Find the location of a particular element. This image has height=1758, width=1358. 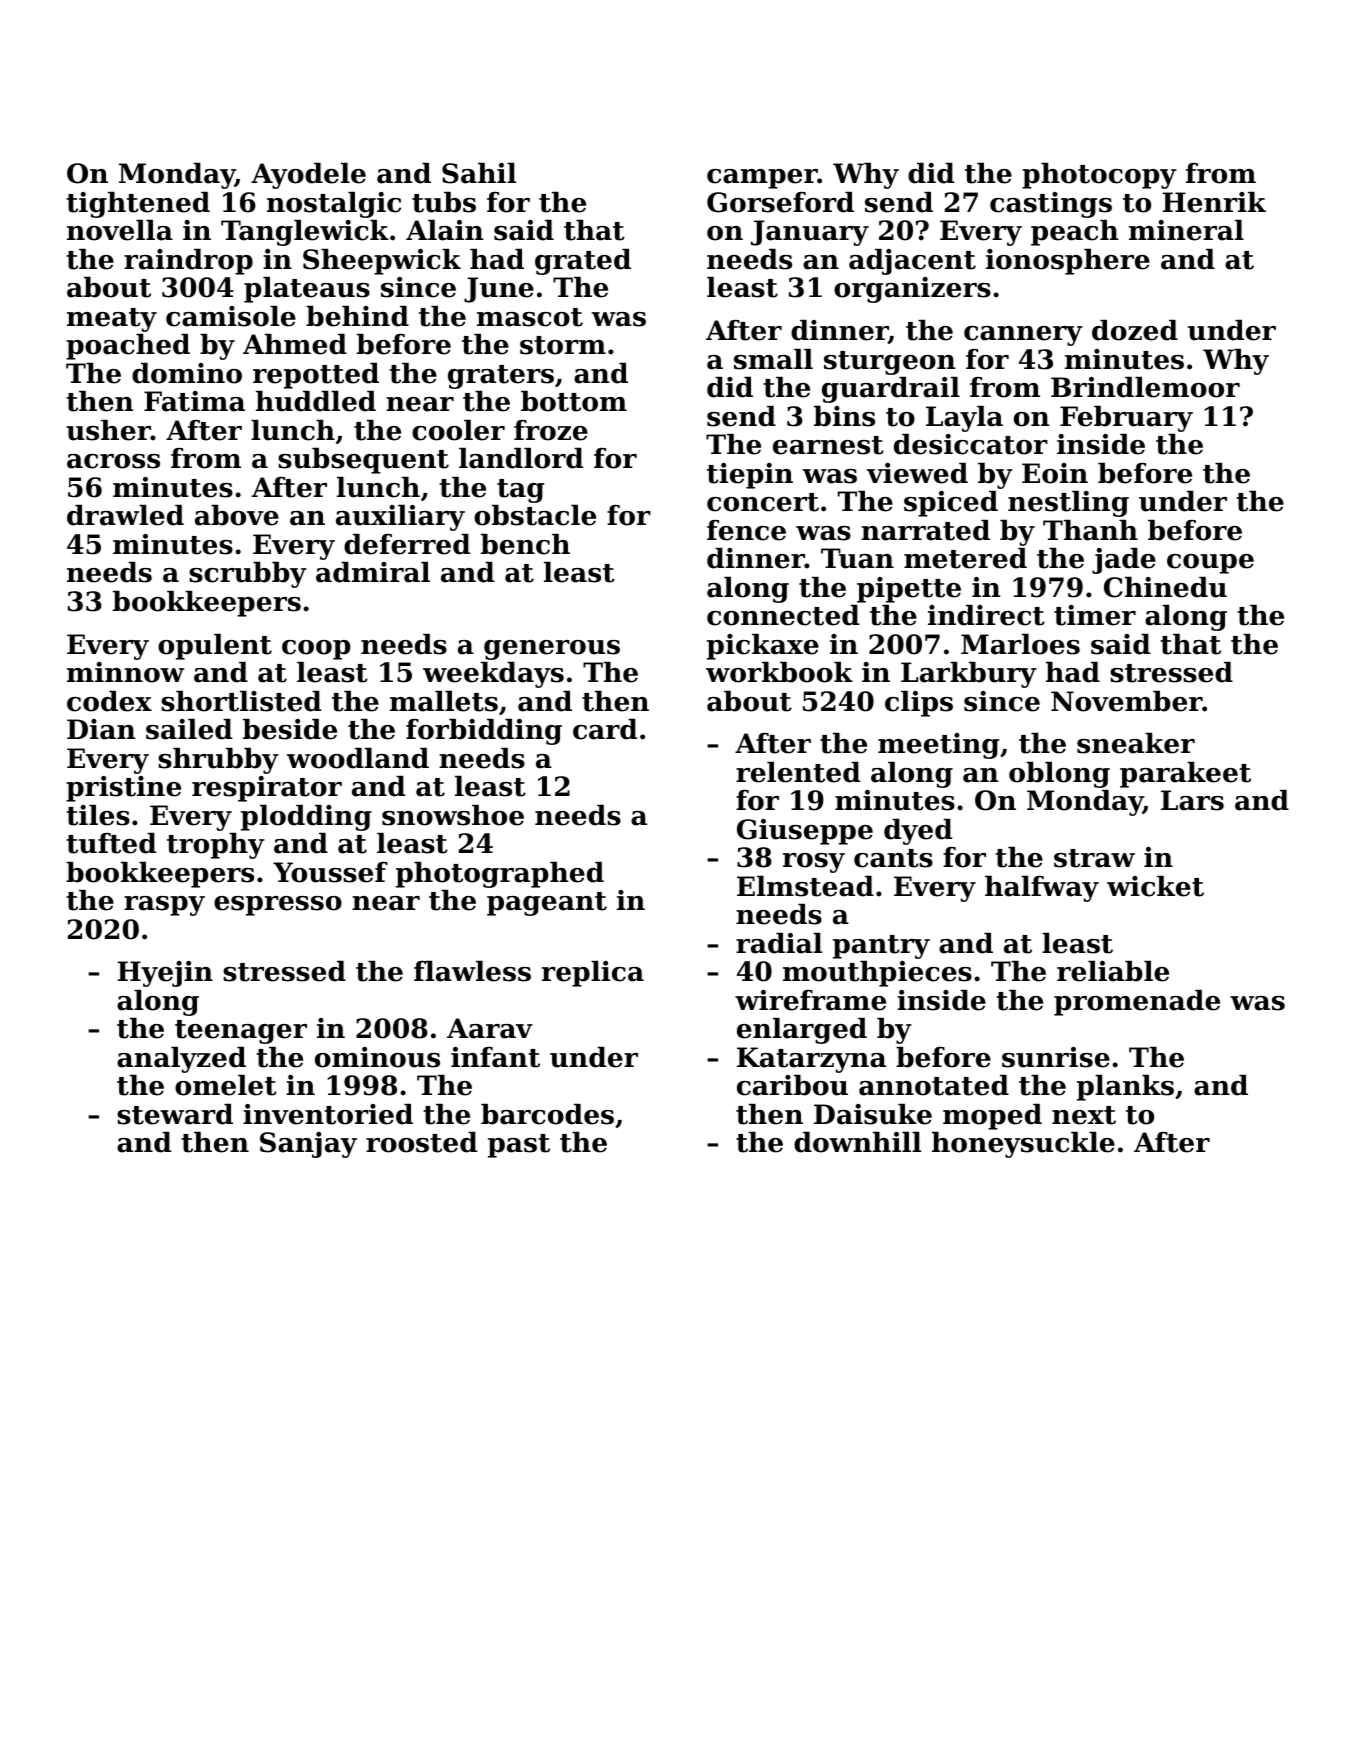

domino is located at coordinates (187, 373).
